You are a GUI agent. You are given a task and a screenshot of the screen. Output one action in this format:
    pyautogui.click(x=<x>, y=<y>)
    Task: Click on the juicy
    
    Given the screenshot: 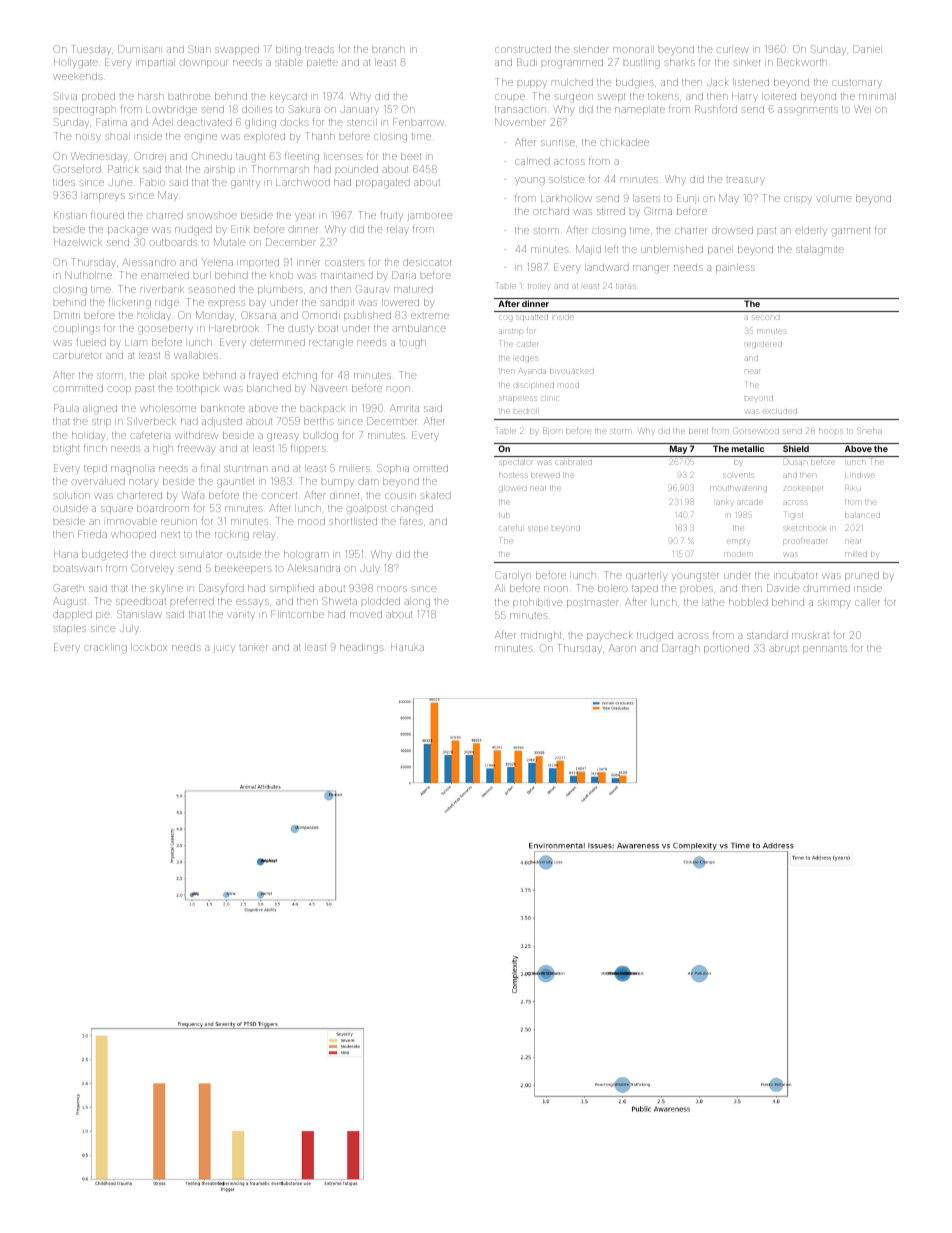 What is the action you would take?
    pyautogui.click(x=224, y=649)
